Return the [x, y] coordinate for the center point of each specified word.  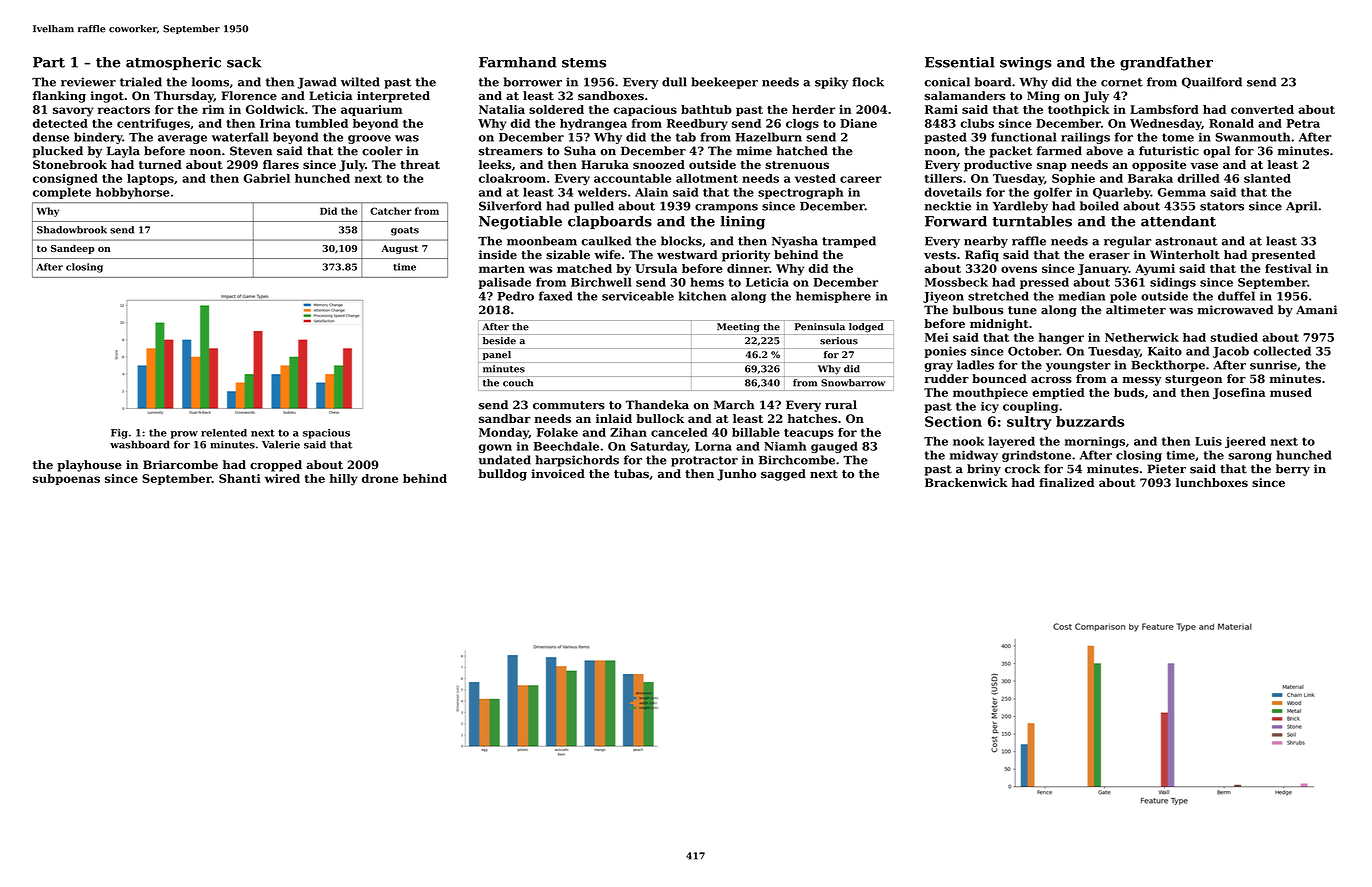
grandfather [1166, 64]
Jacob [1231, 352]
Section [953, 421]
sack [244, 62]
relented [224, 433]
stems [584, 63]
